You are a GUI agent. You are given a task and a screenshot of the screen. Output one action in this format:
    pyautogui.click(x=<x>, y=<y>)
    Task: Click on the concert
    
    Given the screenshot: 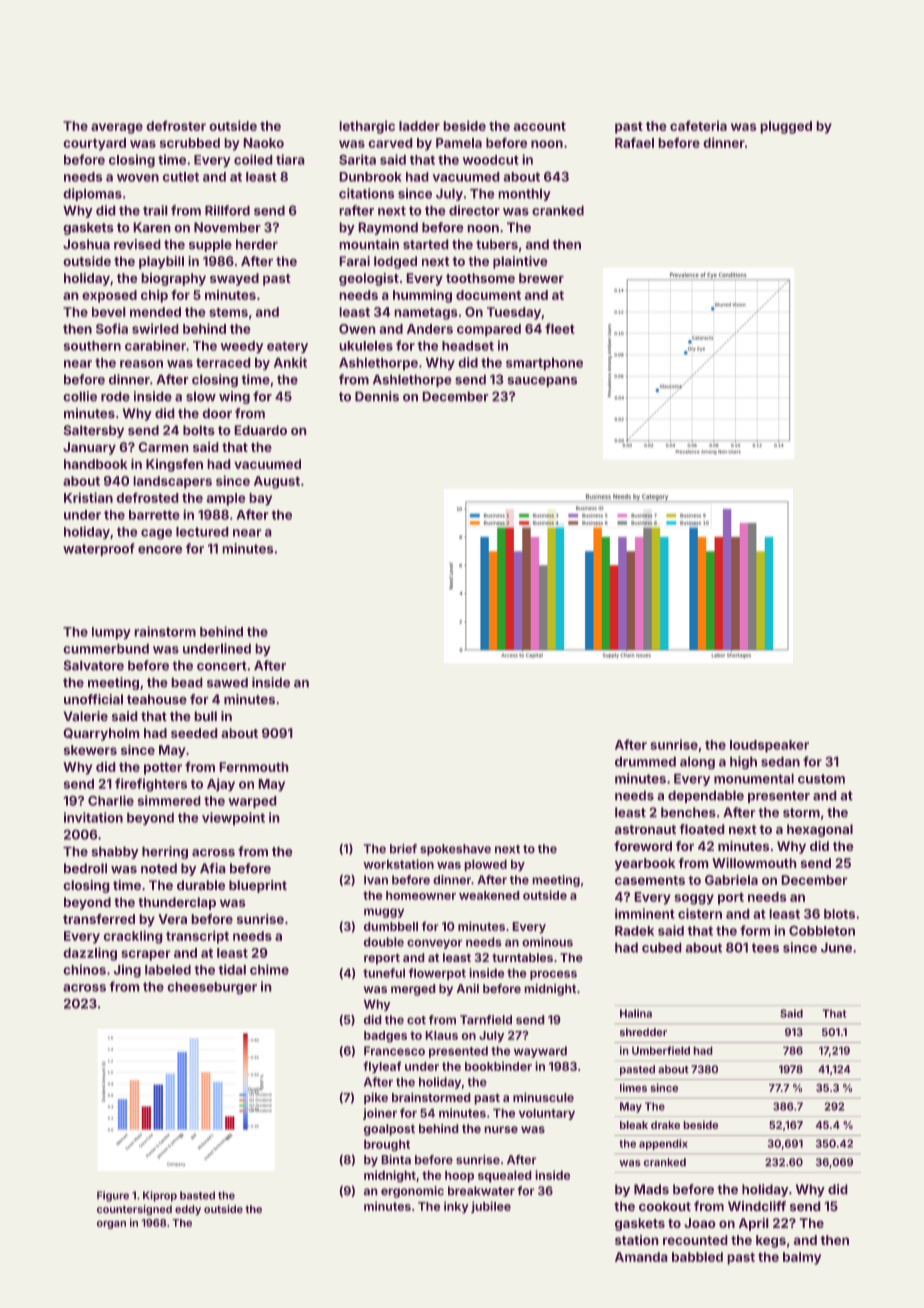 What is the action you would take?
    pyautogui.click(x=222, y=666)
